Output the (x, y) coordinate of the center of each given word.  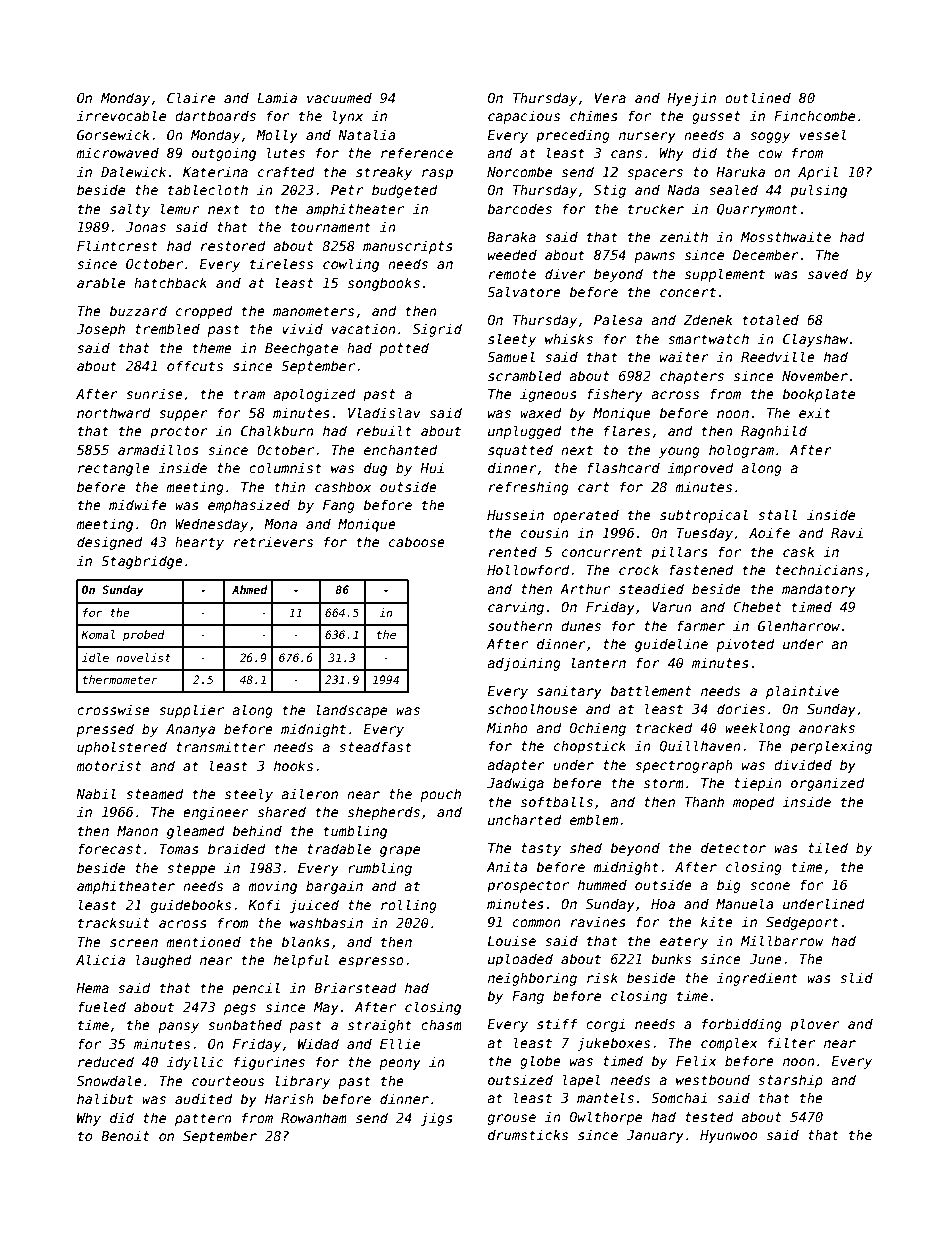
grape (400, 851)
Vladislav (384, 412)
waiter (684, 356)
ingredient (757, 979)
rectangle (114, 469)
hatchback (170, 282)
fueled (102, 1006)
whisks (569, 338)
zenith (684, 236)
